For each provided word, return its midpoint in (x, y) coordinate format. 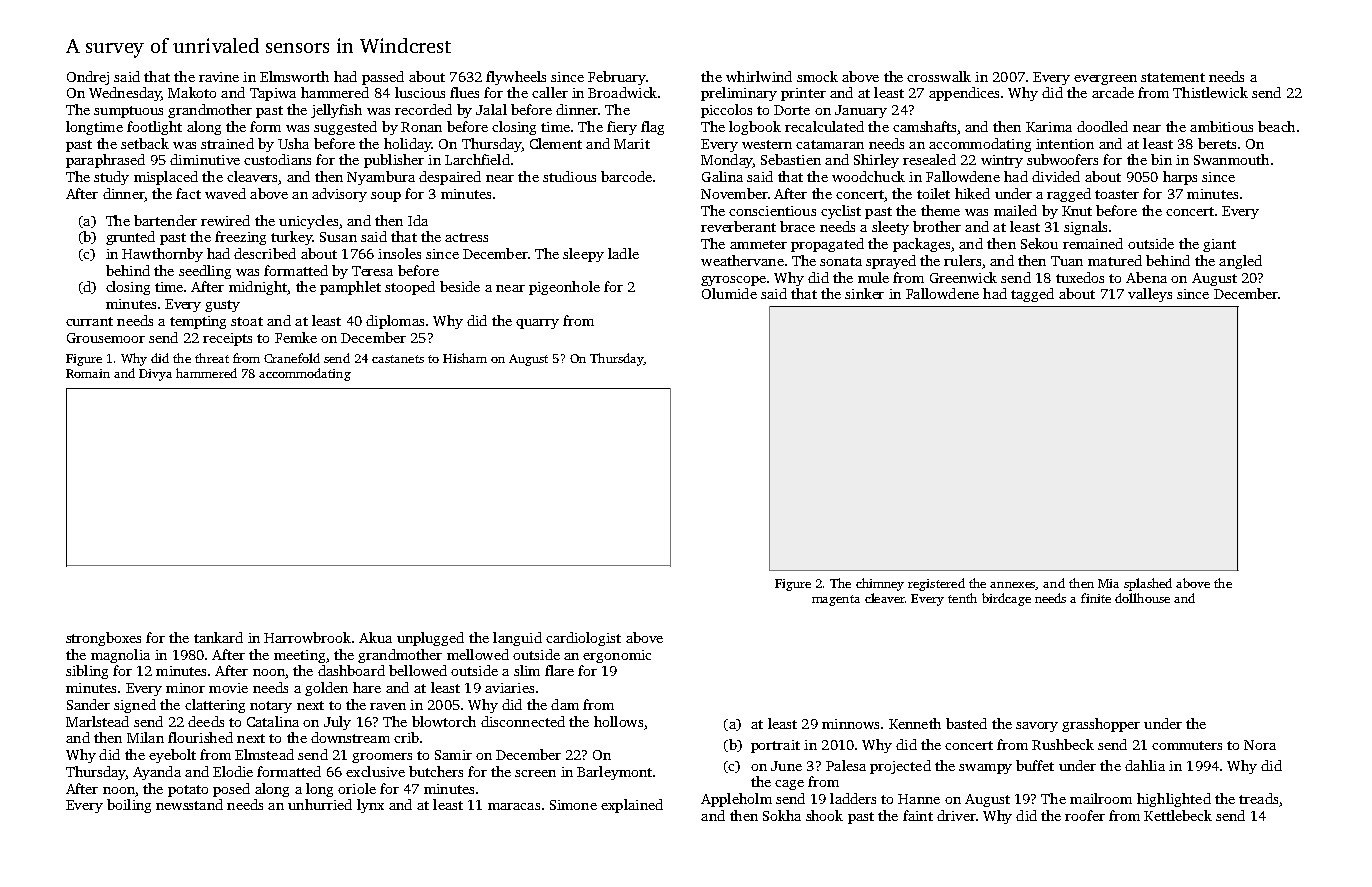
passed (383, 78)
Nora (1260, 745)
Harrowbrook (307, 637)
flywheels (516, 78)
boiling (129, 806)
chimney (880, 584)
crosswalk (939, 76)
